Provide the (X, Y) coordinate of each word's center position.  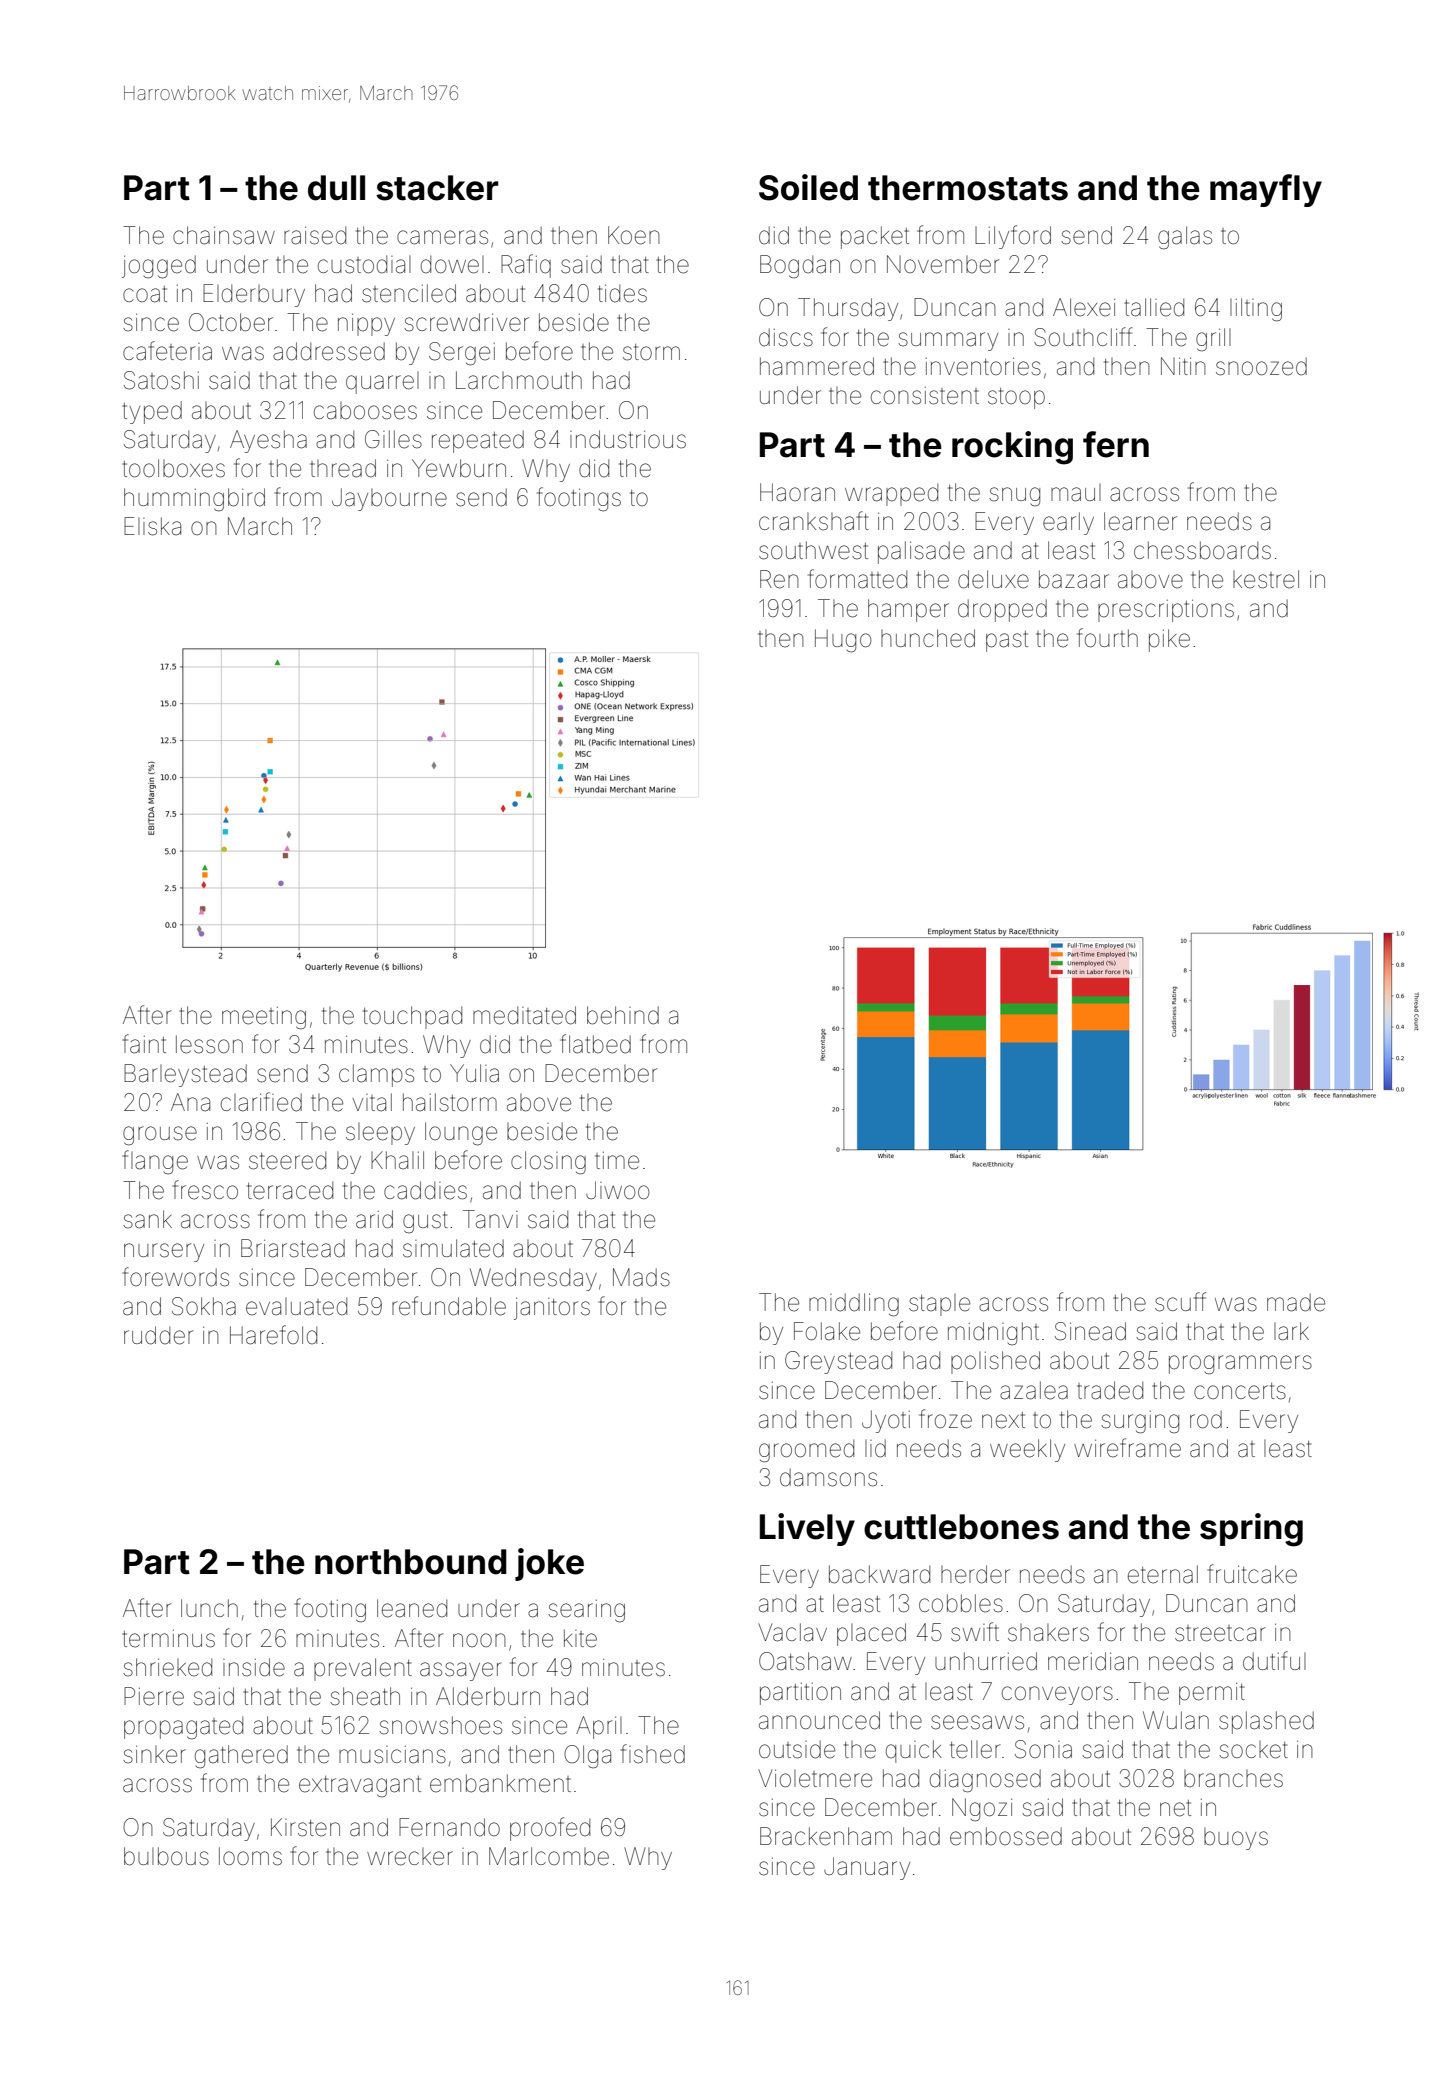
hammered (817, 366)
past (1007, 641)
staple (939, 1305)
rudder (159, 1335)
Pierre (154, 1696)
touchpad (412, 1017)
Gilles (393, 439)
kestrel (1266, 579)
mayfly (1266, 190)
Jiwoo (618, 1190)
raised (315, 235)
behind (623, 1015)
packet (875, 237)
